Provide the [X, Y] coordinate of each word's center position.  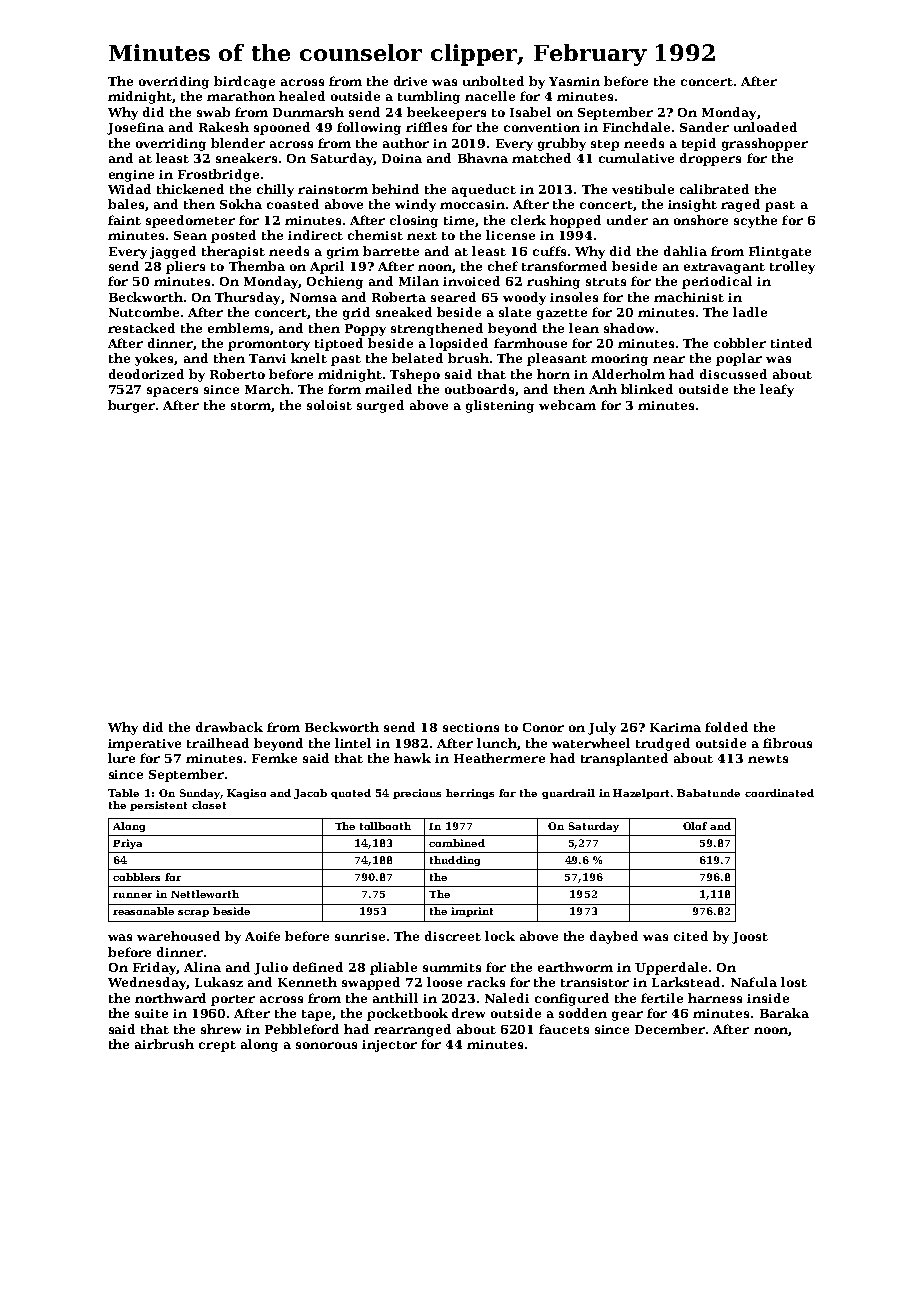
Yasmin [574, 81]
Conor [543, 727]
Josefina [135, 128]
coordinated [779, 793]
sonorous [326, 1045]
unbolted [493, 81]
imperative [144, 745]
